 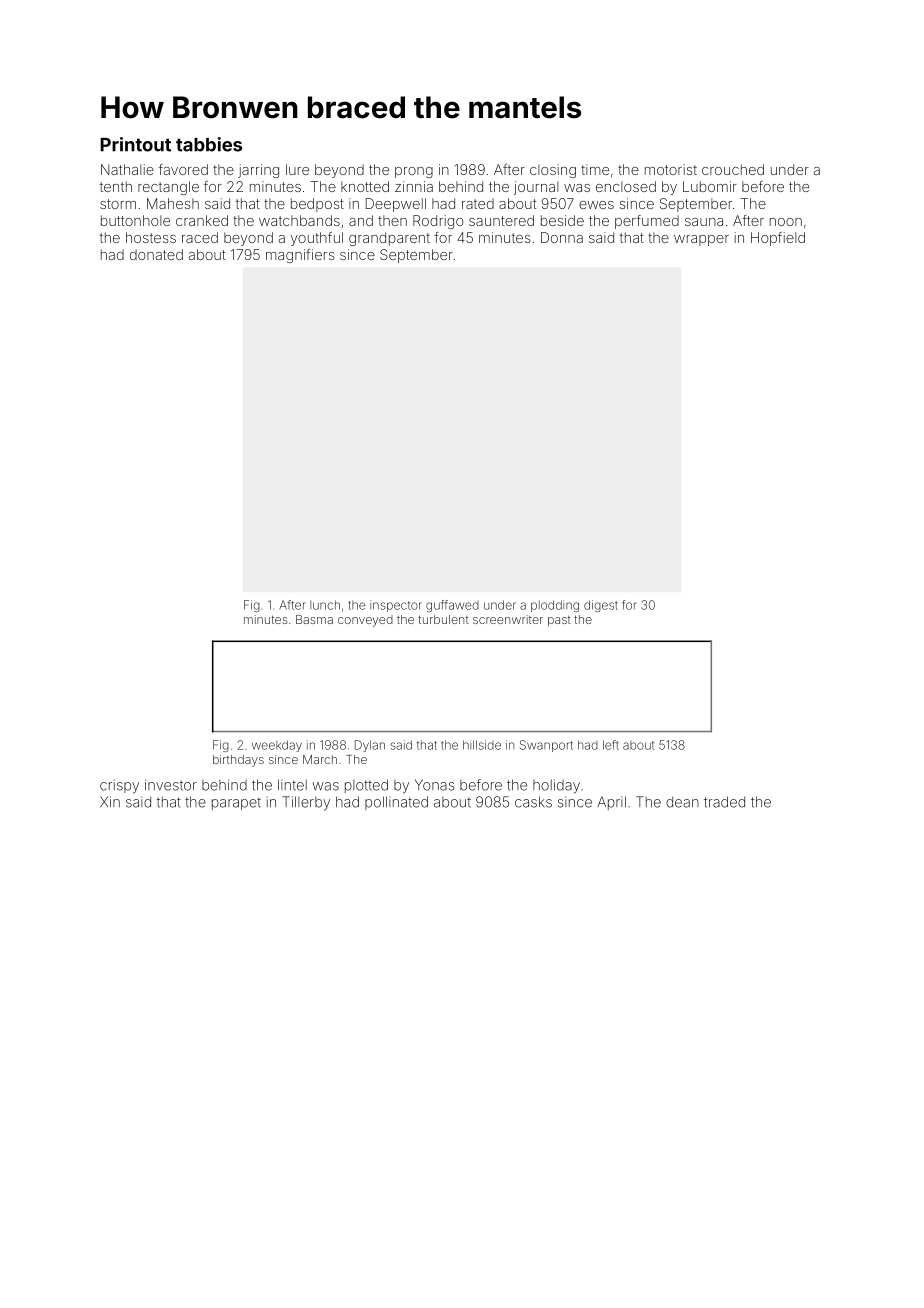 What do you see at coordinates (156, 254) in the image?
I see `donated` at bounding box center [156, 254].
